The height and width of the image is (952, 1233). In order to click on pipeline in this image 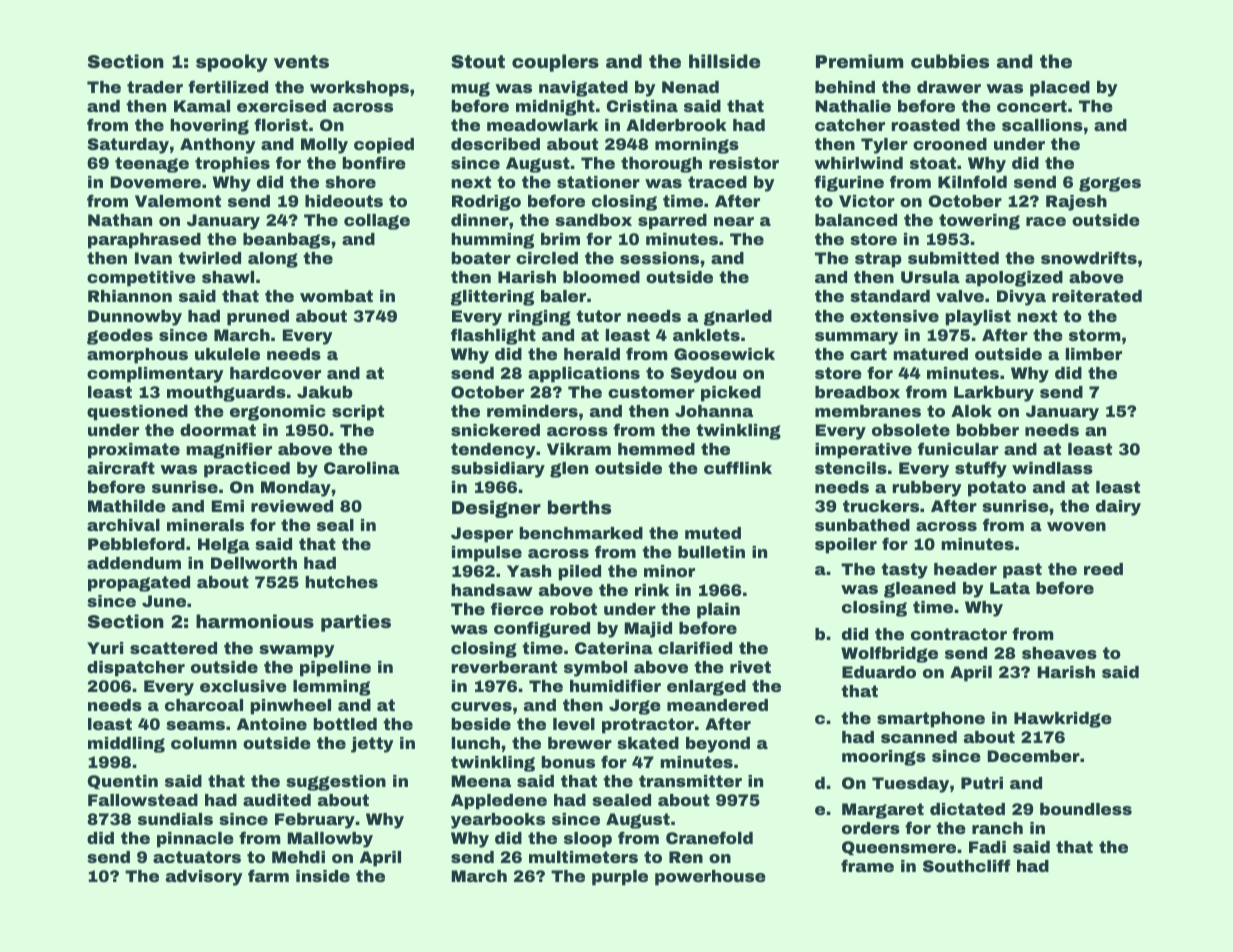, I will do `click(335, 669)`.
